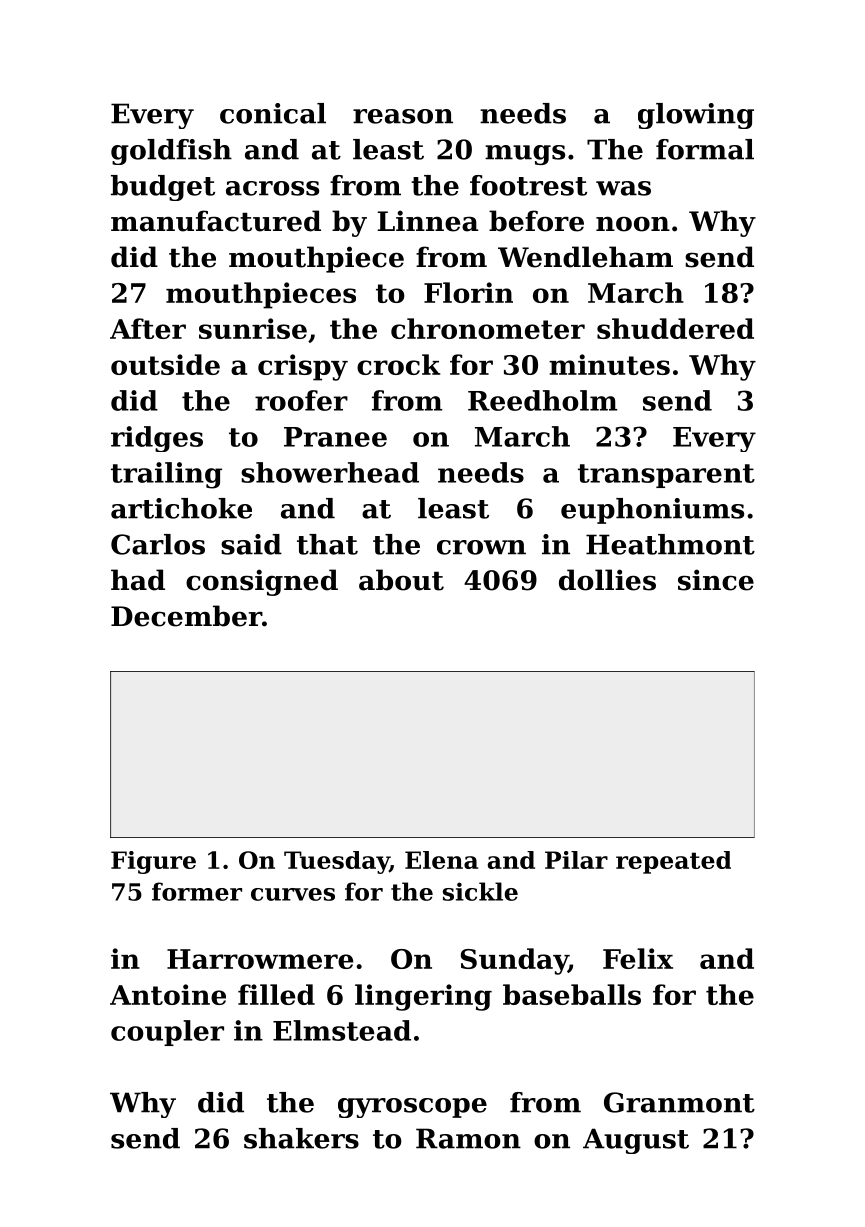  Describe the element at coordinates (403, 116) in the page. I see `reason` at that location.
